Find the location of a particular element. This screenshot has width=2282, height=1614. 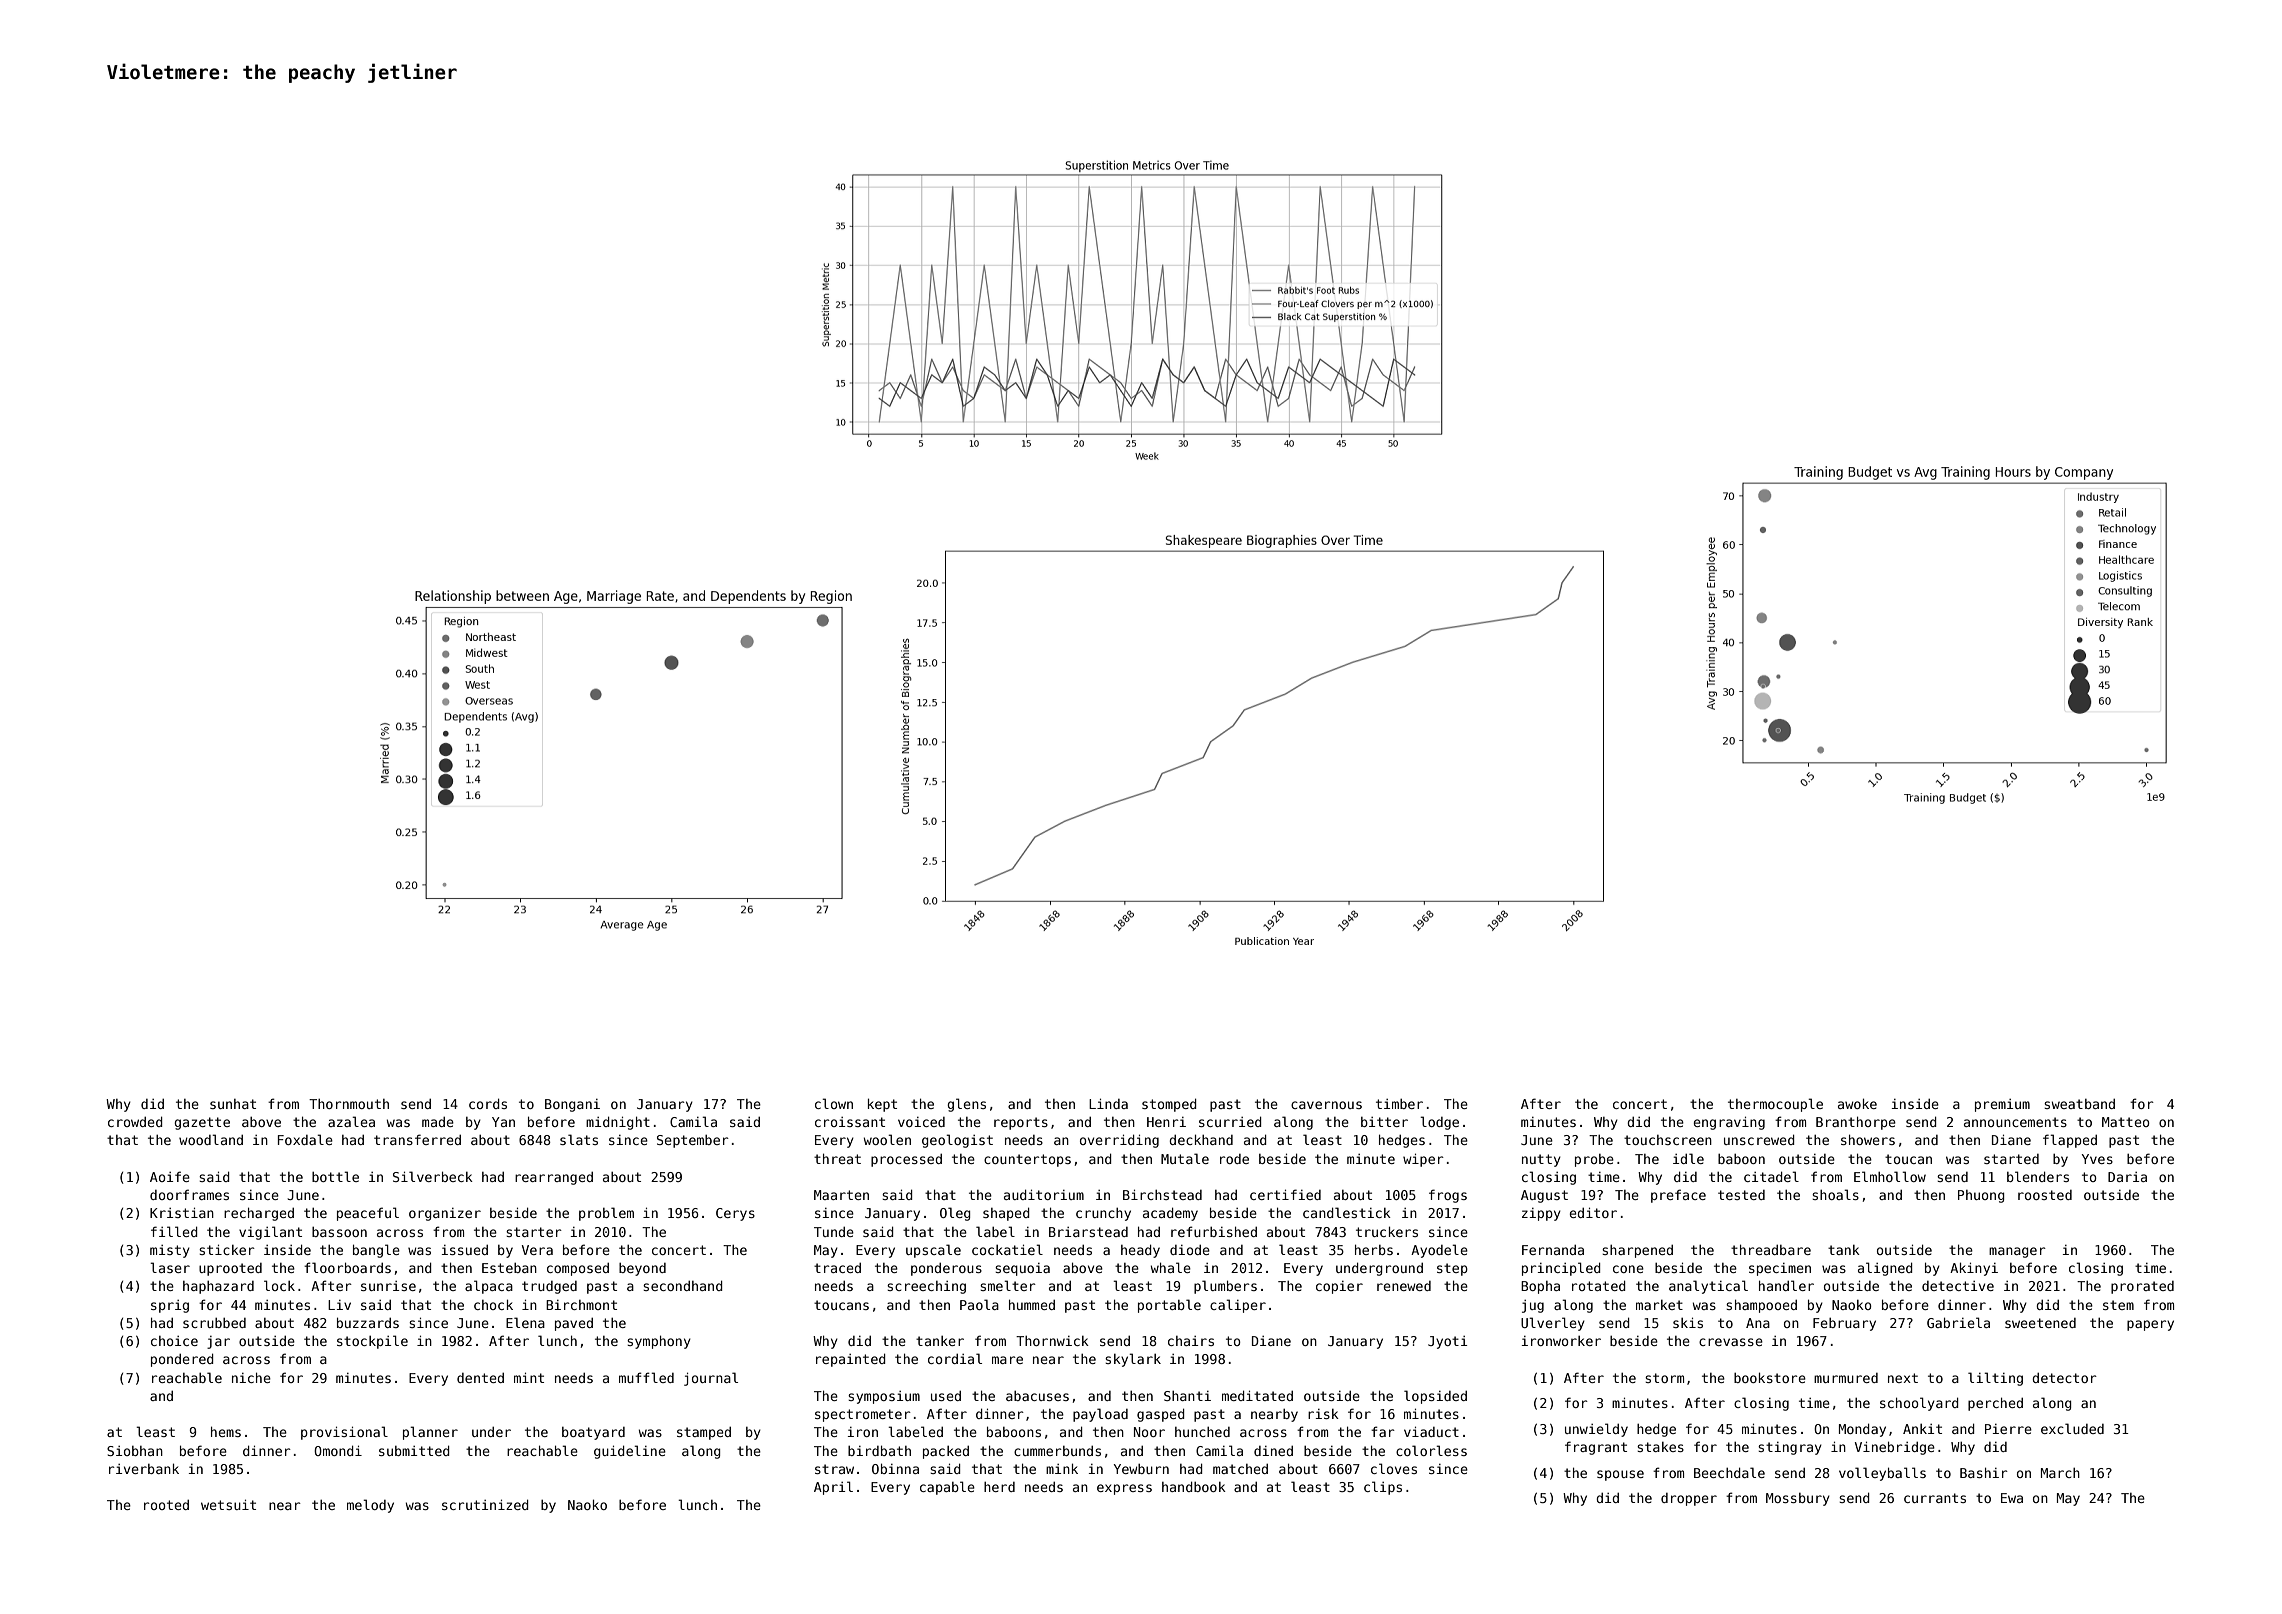

threat is located at coordinates (837, 1158).
